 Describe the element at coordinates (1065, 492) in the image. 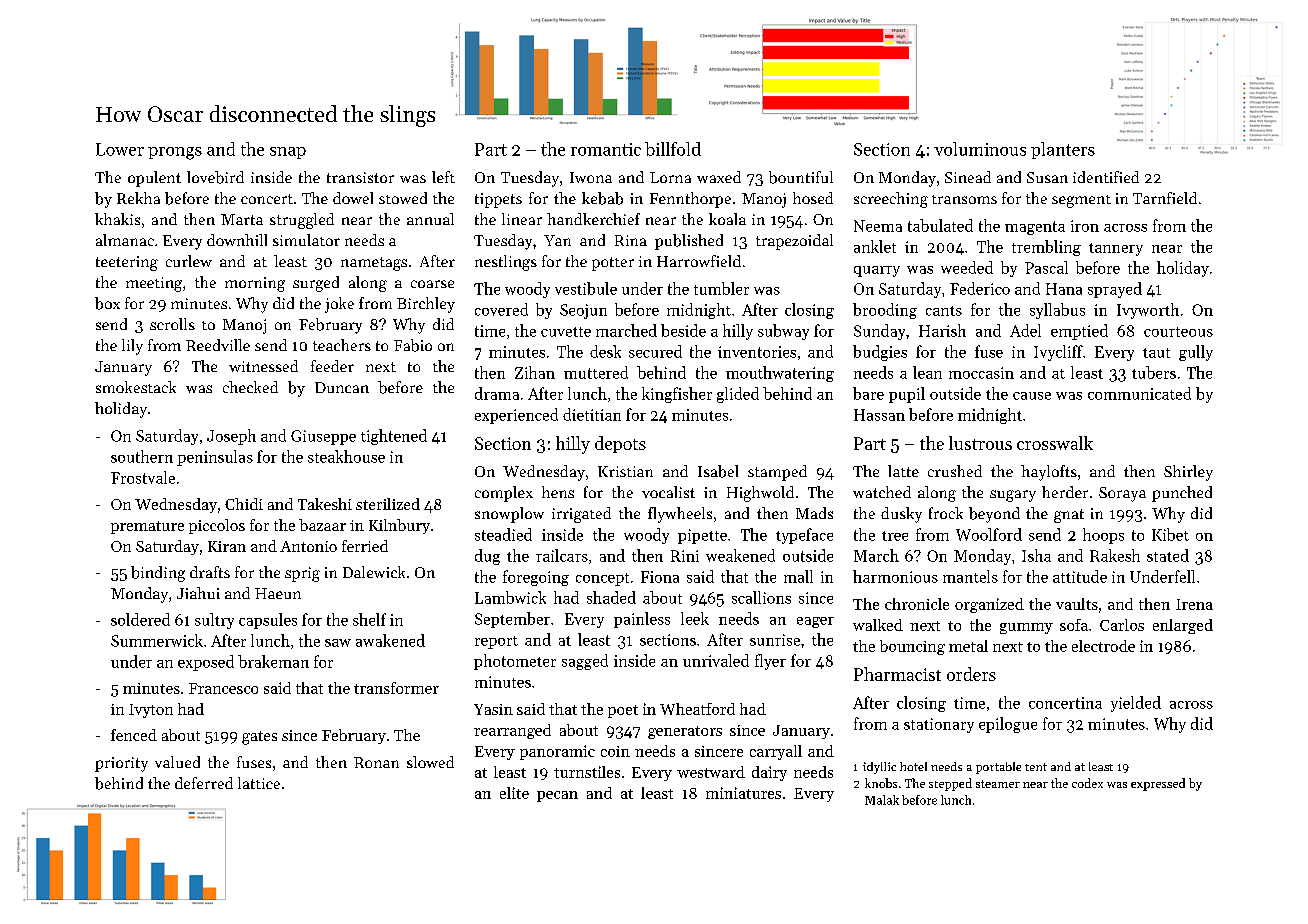

I see `herder` at that location.
